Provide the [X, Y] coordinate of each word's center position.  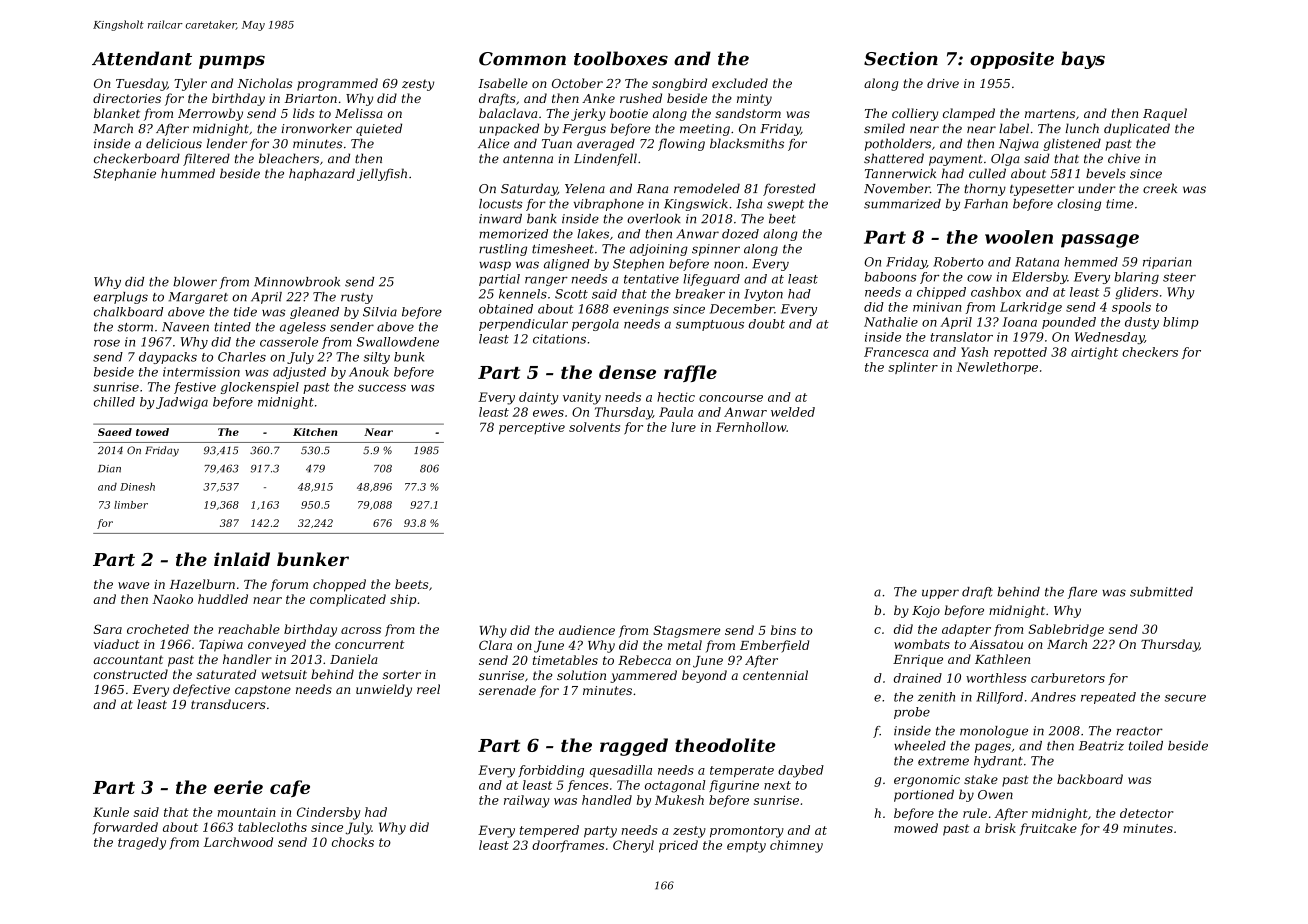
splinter [913, 368]
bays [1083, 60]
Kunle [111, 812]
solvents [594, 427]
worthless [996, 678]
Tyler [190, 84]
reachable [249, 629]
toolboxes [621, 58]
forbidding [551, 771]
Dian [109, 469]
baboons [890, 277]
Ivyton [763, 295]
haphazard [322, 174]
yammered [643, 676]
